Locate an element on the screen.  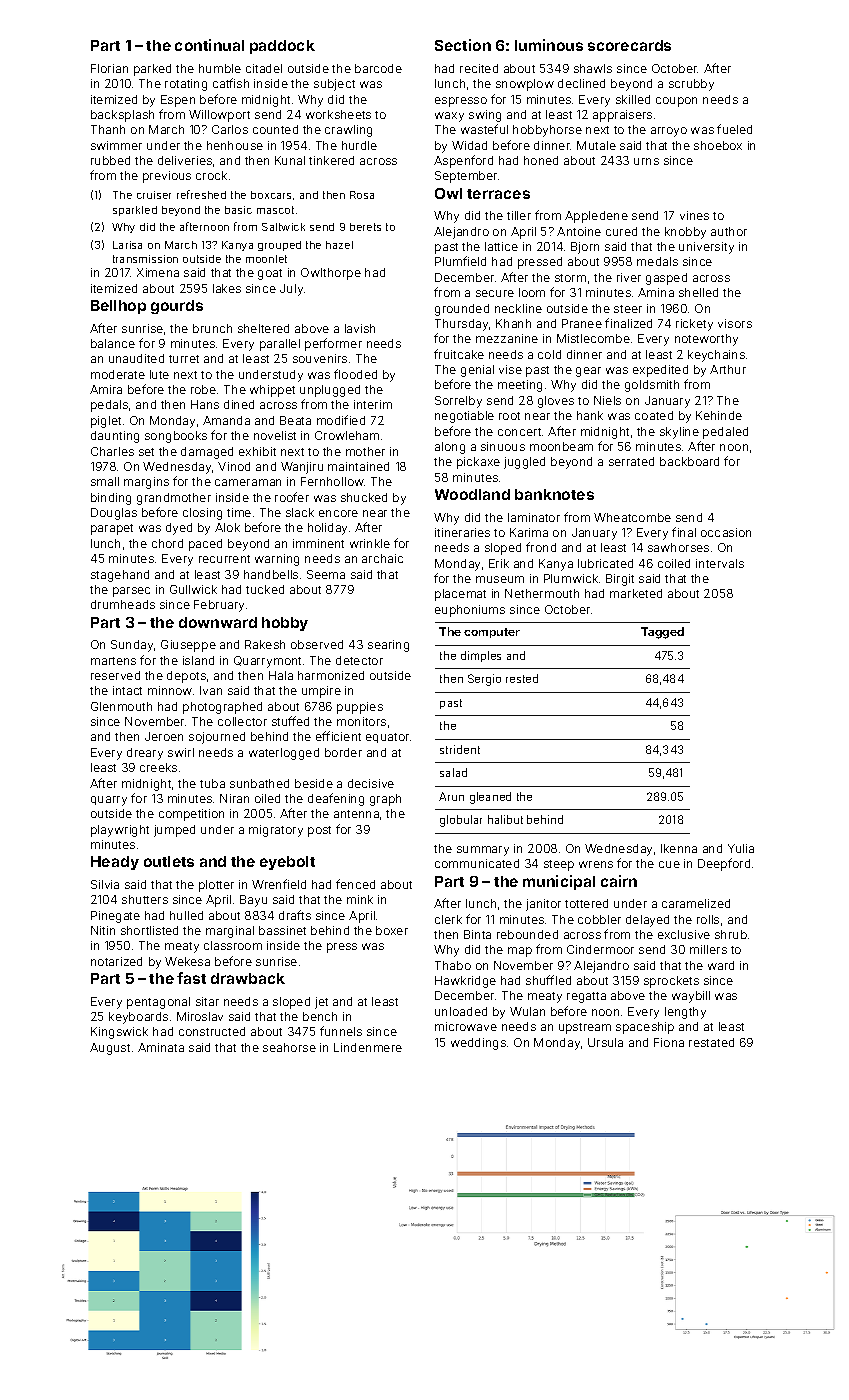
searing is located at coordinates (388, 646).
